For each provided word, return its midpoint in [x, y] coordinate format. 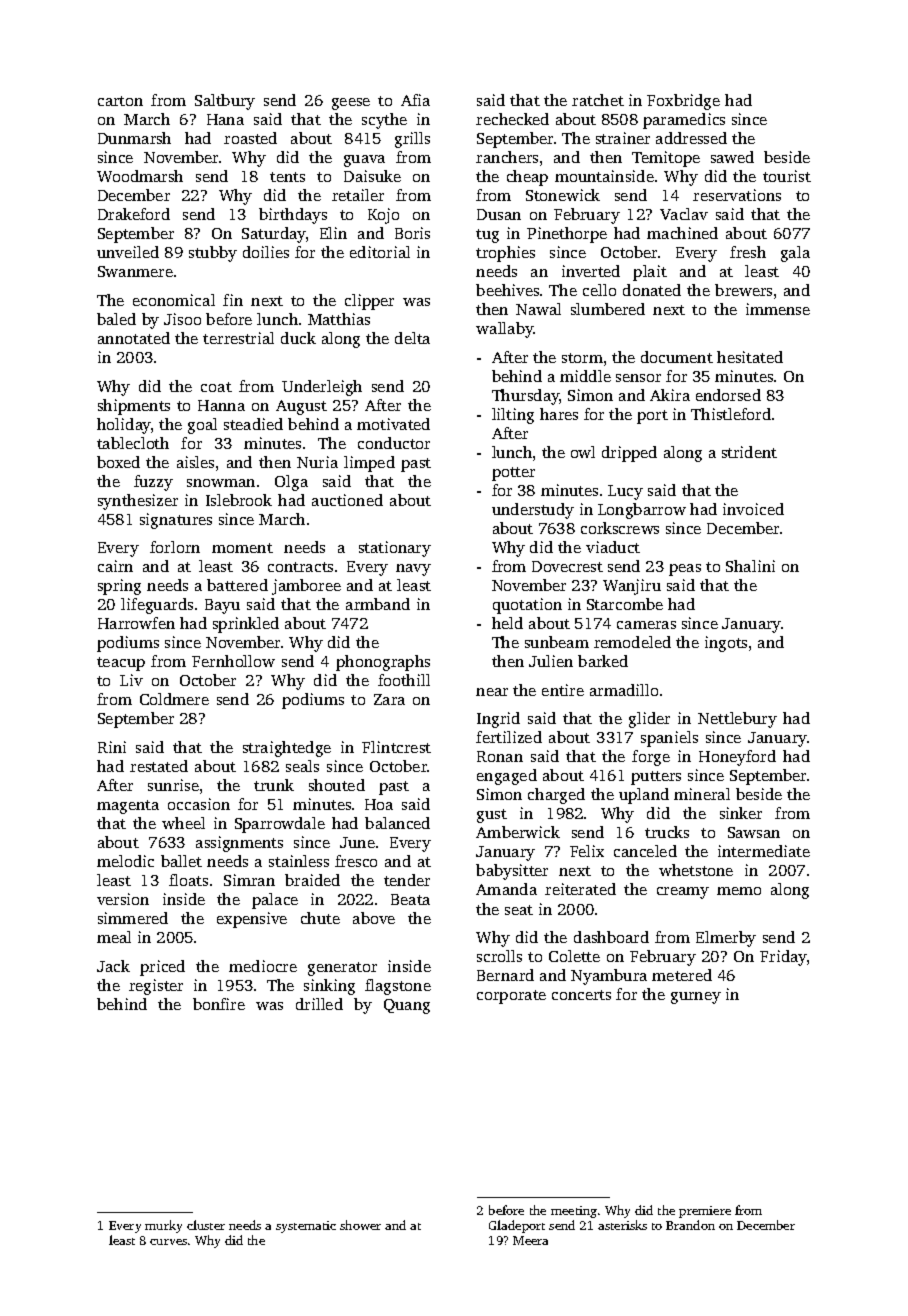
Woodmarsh [140, 176]
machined [682, 233]
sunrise [173, 785]
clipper [369, 302]
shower [360, 1225]
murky [163, 1226]
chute [320, 918]
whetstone [696, 870]
